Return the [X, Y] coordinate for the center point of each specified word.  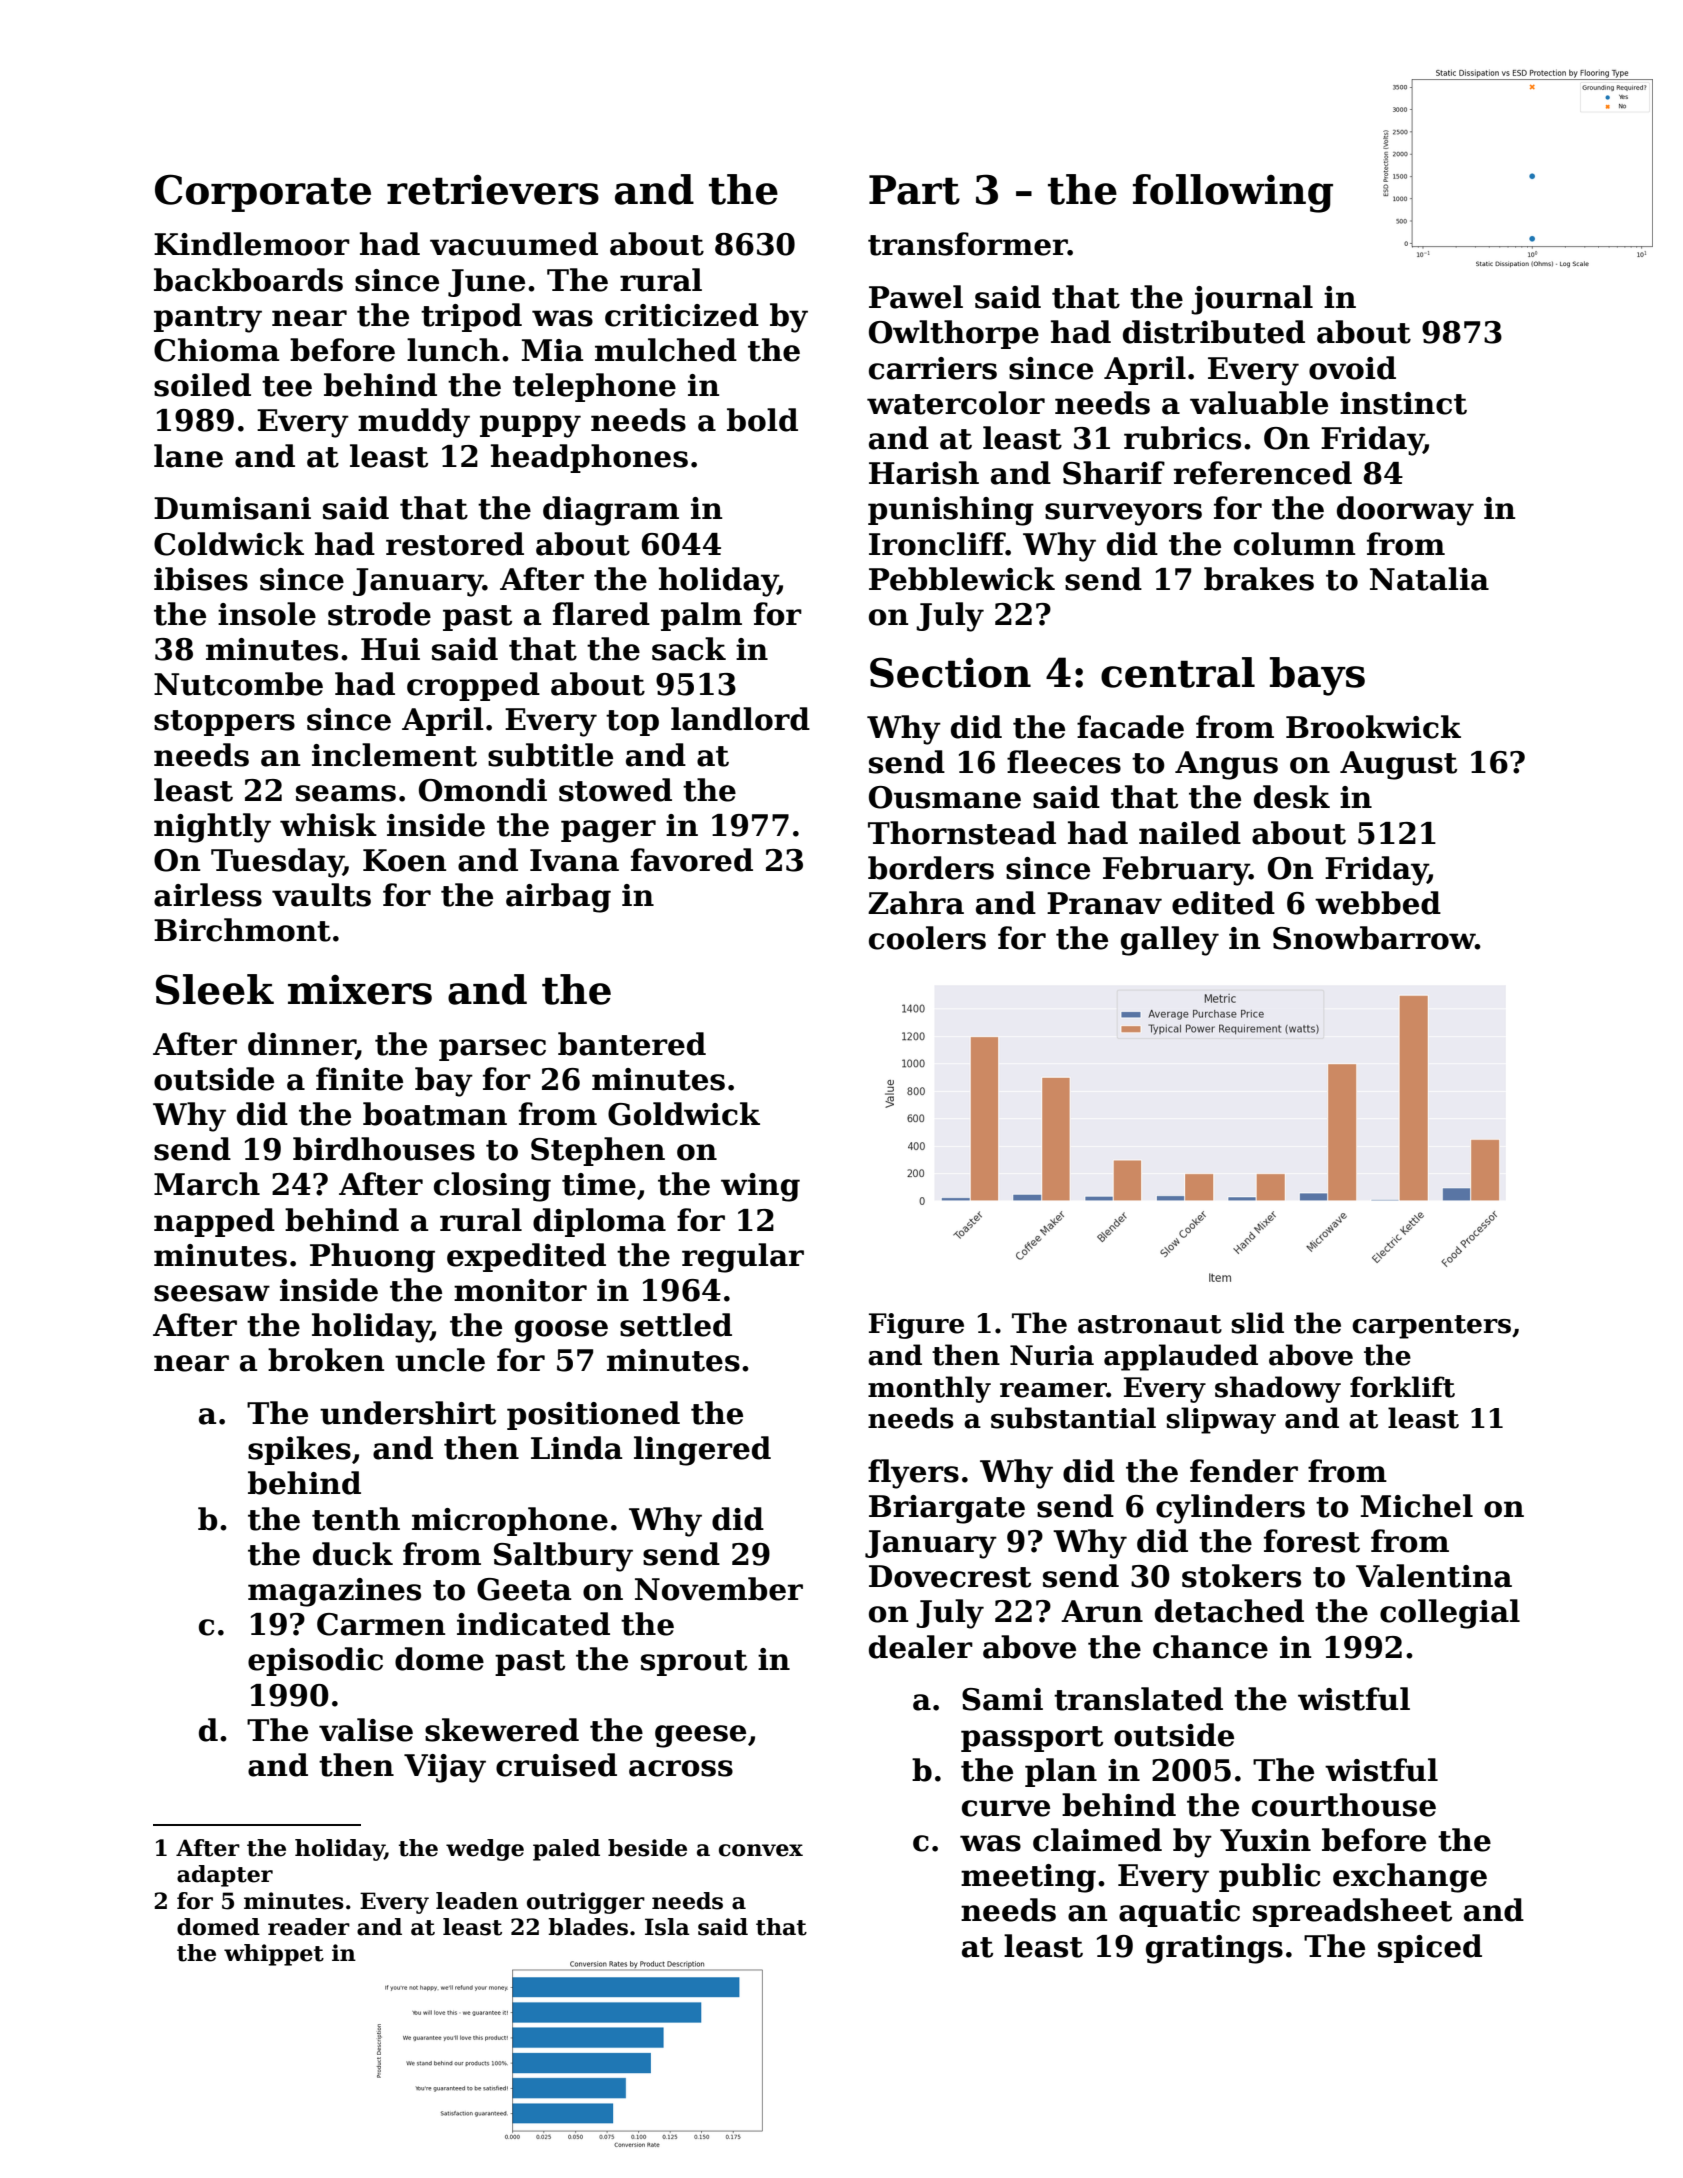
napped [214, 1222]
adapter [225, 1876]
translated [1138, 1699]
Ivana [574, 860]
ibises [201, 579]
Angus [1226, 765]
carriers [933, 368]
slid [1257, 1323]
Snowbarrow [1374, 938]
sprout [694, 1663]
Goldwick [684, 1114]
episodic [315, 1661]
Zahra [916, 903]
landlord [740, 719]
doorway [1405, 511]
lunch [453, 350]
